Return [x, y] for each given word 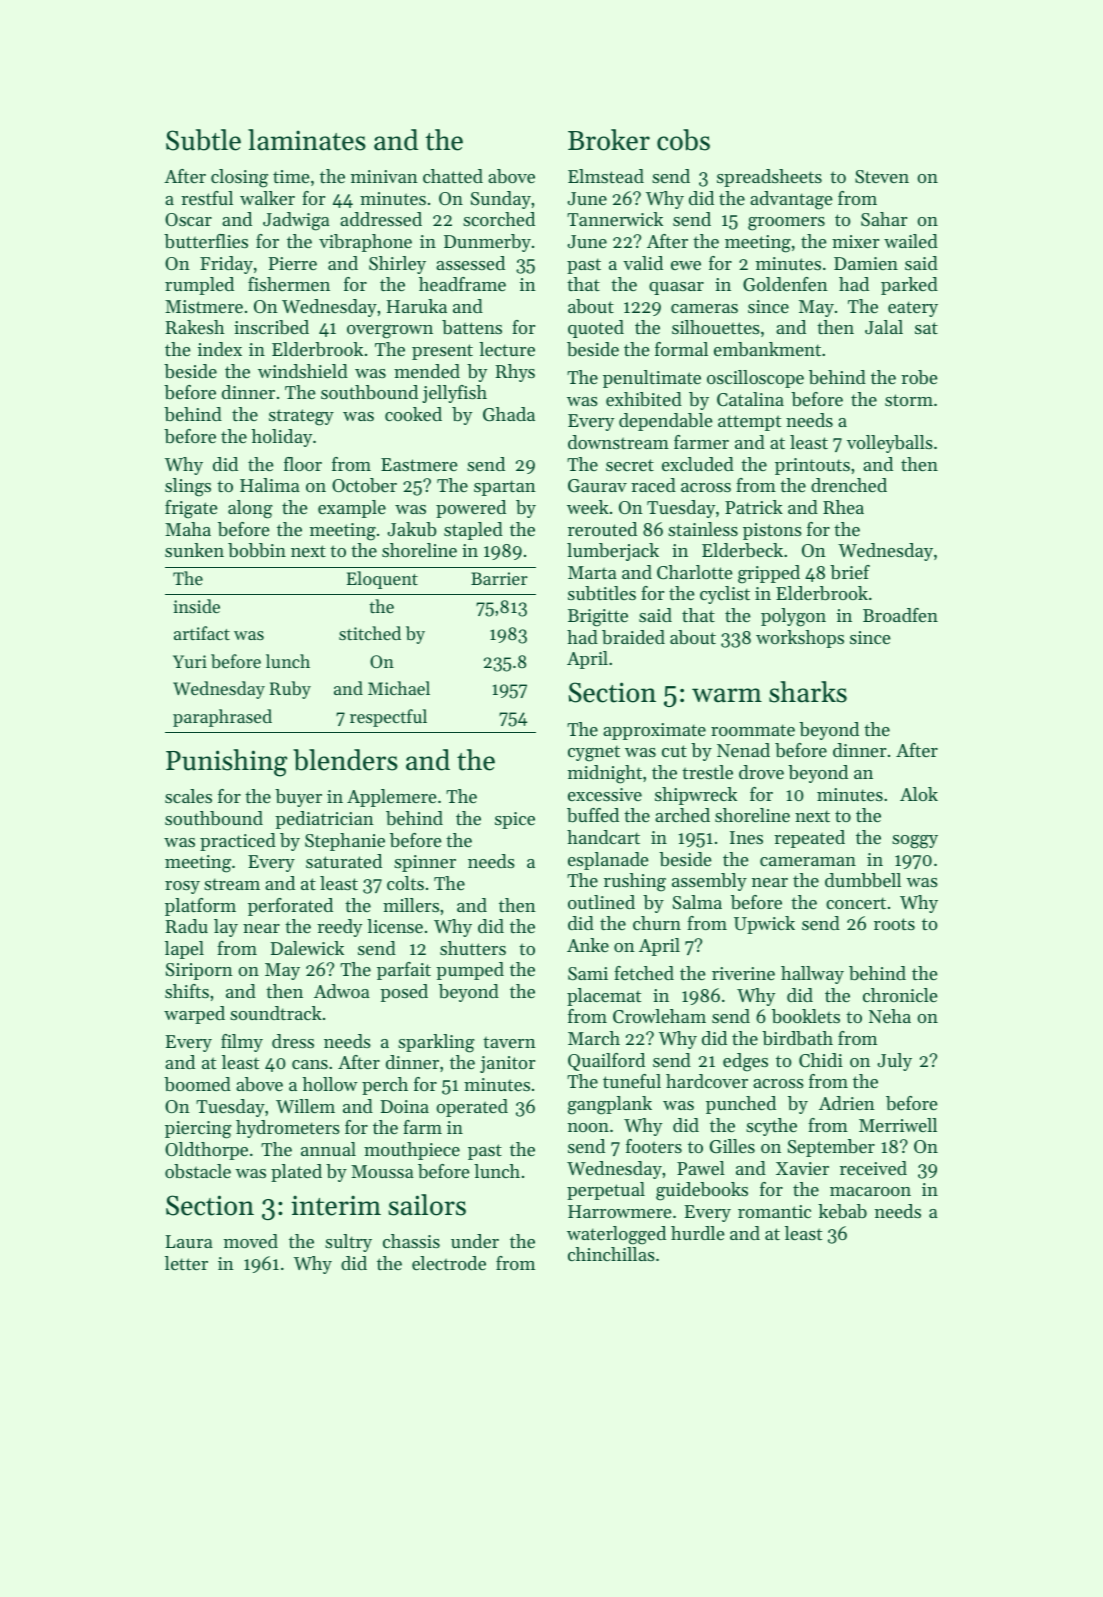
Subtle [203, 140]
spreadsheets [769, 178]
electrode [449, 1263]
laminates [307, 140]
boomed [197, 1084]
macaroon [870, 1191]
